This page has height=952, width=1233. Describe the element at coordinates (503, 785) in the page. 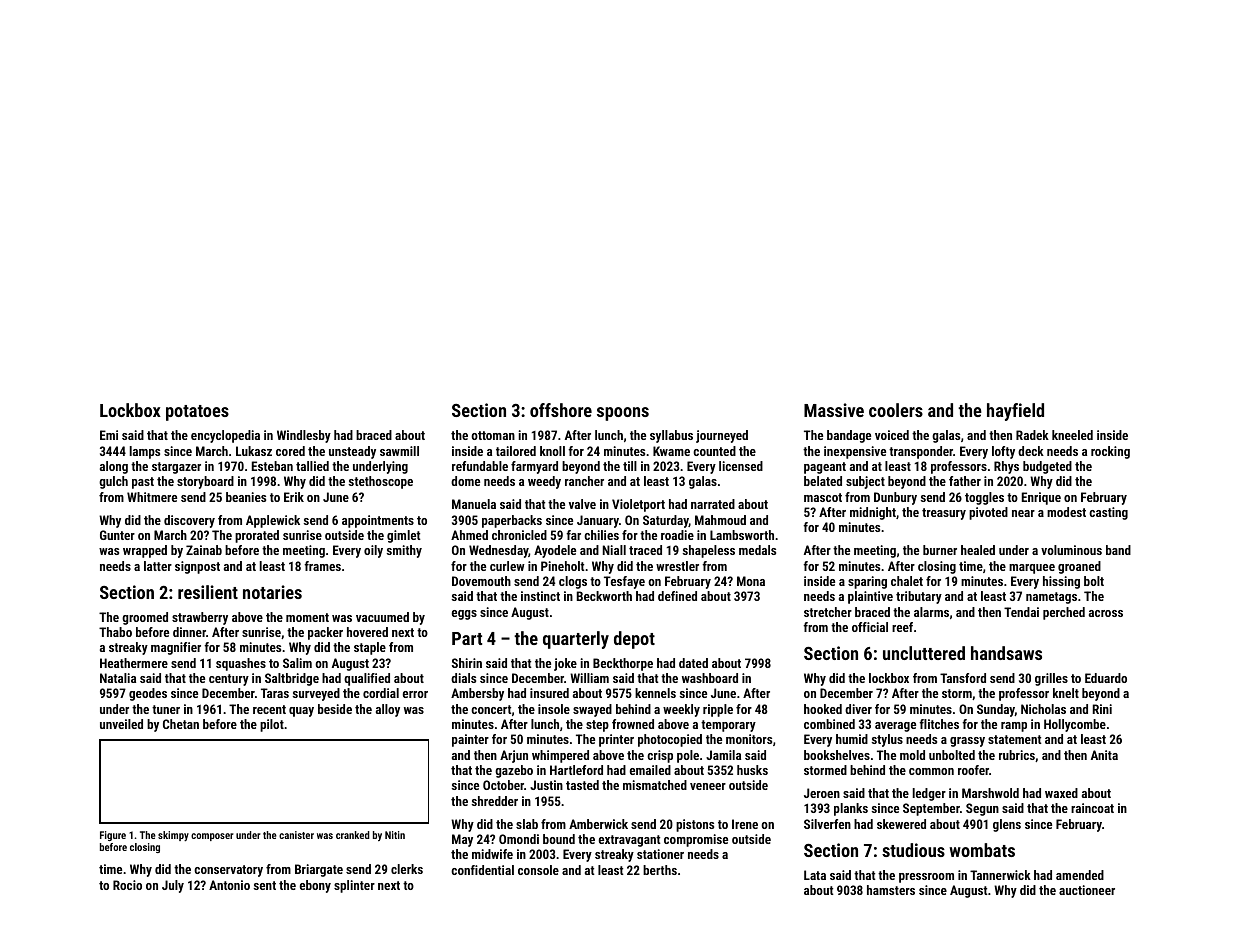

I see `October` at that location.
